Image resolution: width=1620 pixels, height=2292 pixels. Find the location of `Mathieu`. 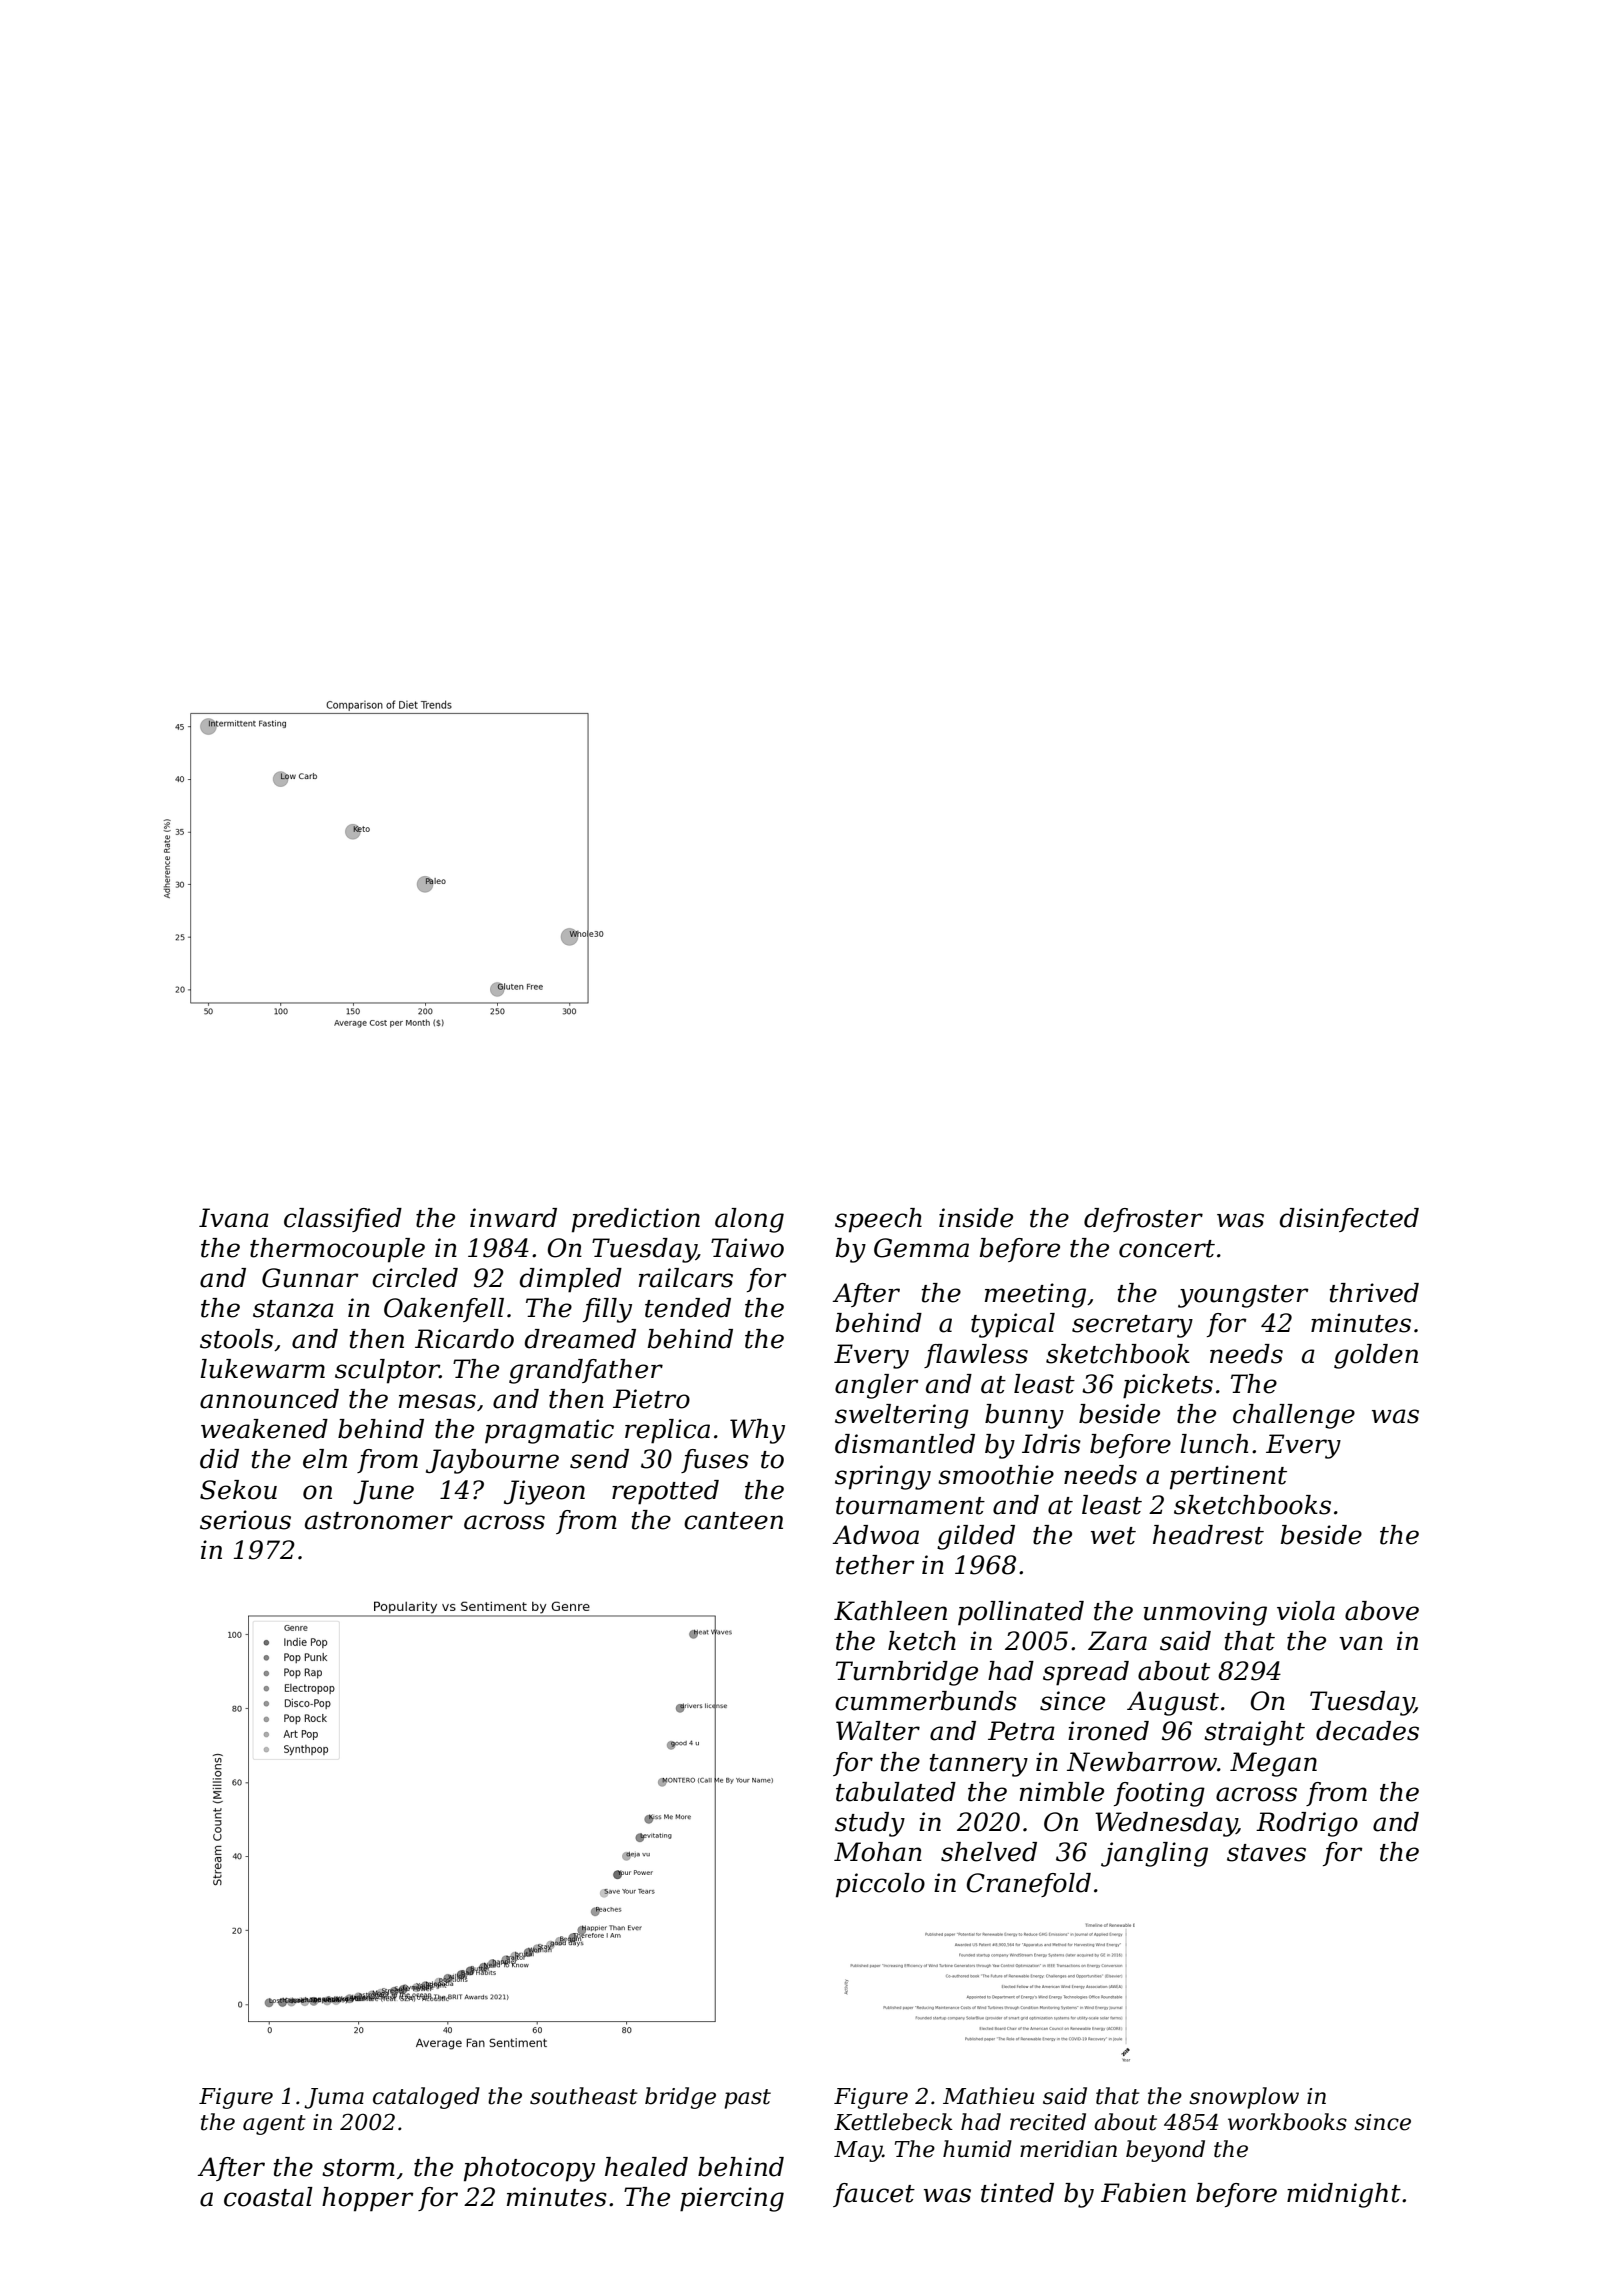

Mathieu is located at coordinates (988, 2096).
